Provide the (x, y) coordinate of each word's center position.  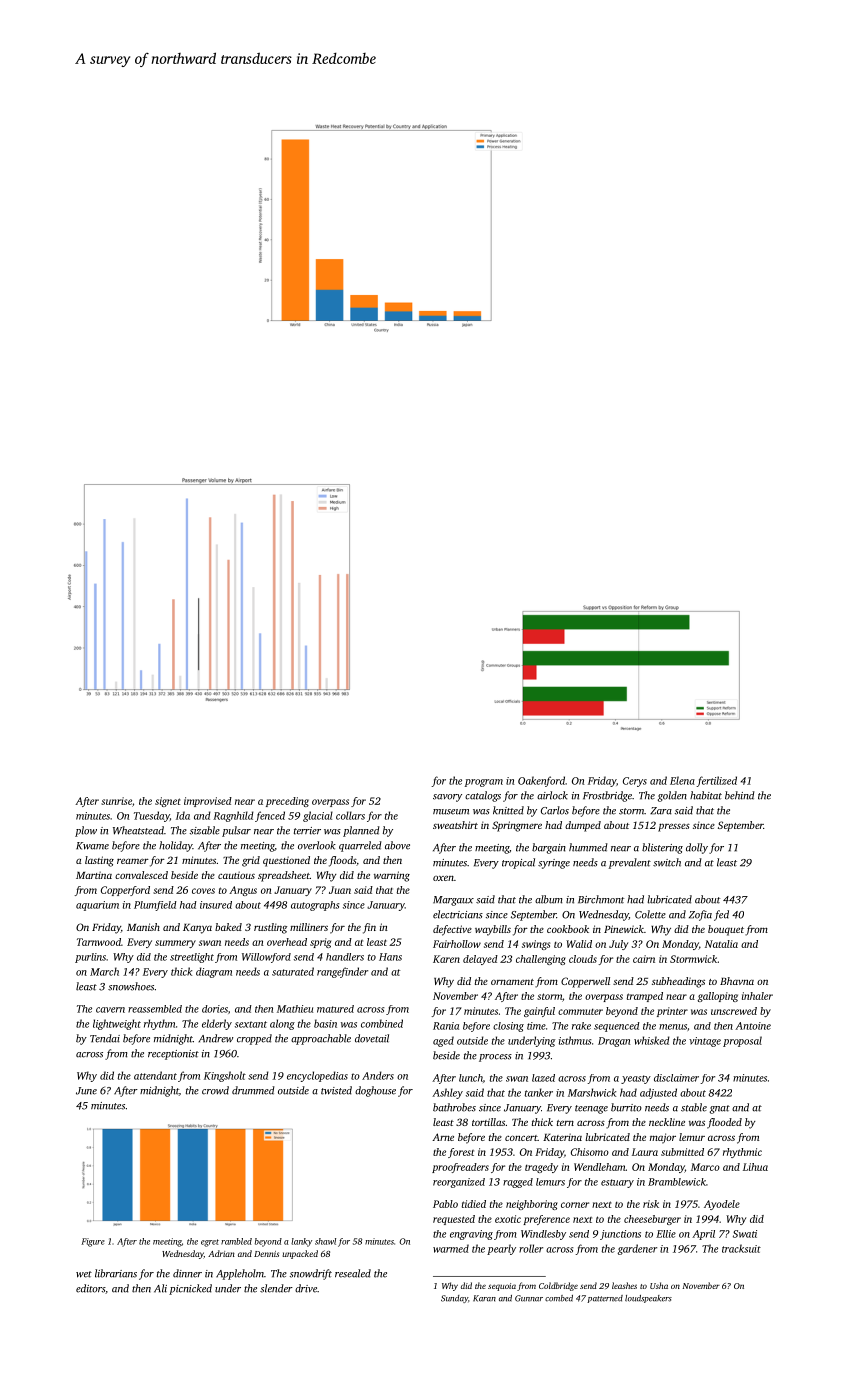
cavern (110, 1010)
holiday (176, 846)
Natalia (721, 944)
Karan (484, 1298)
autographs (315, 906)
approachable (321, 1039)
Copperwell (585, 982)
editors (90, 1288)
